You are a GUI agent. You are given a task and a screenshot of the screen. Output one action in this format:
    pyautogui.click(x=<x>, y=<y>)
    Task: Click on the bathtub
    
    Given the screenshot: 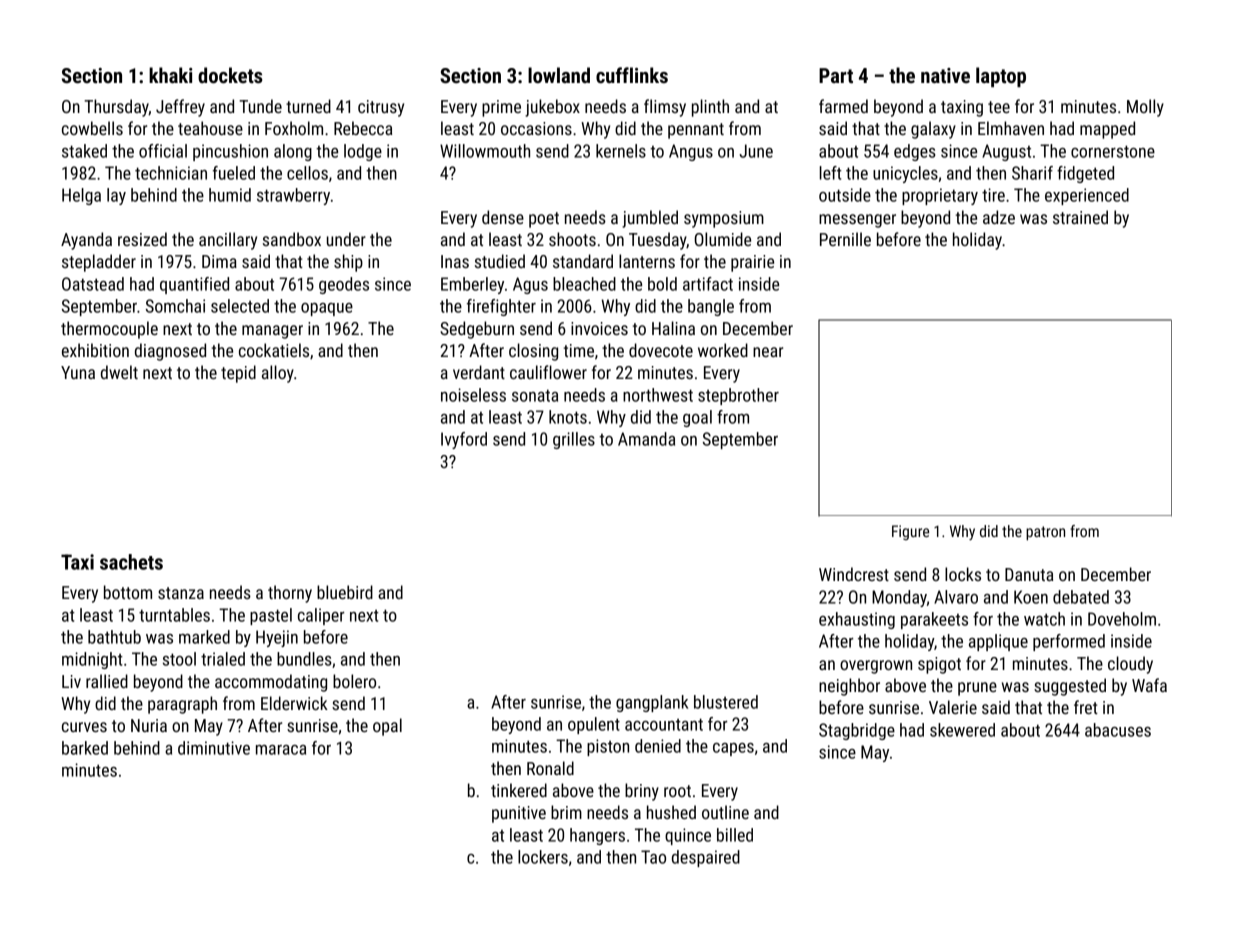 What is the action you would take?
    pyautogui.click(x=114, y=637)
